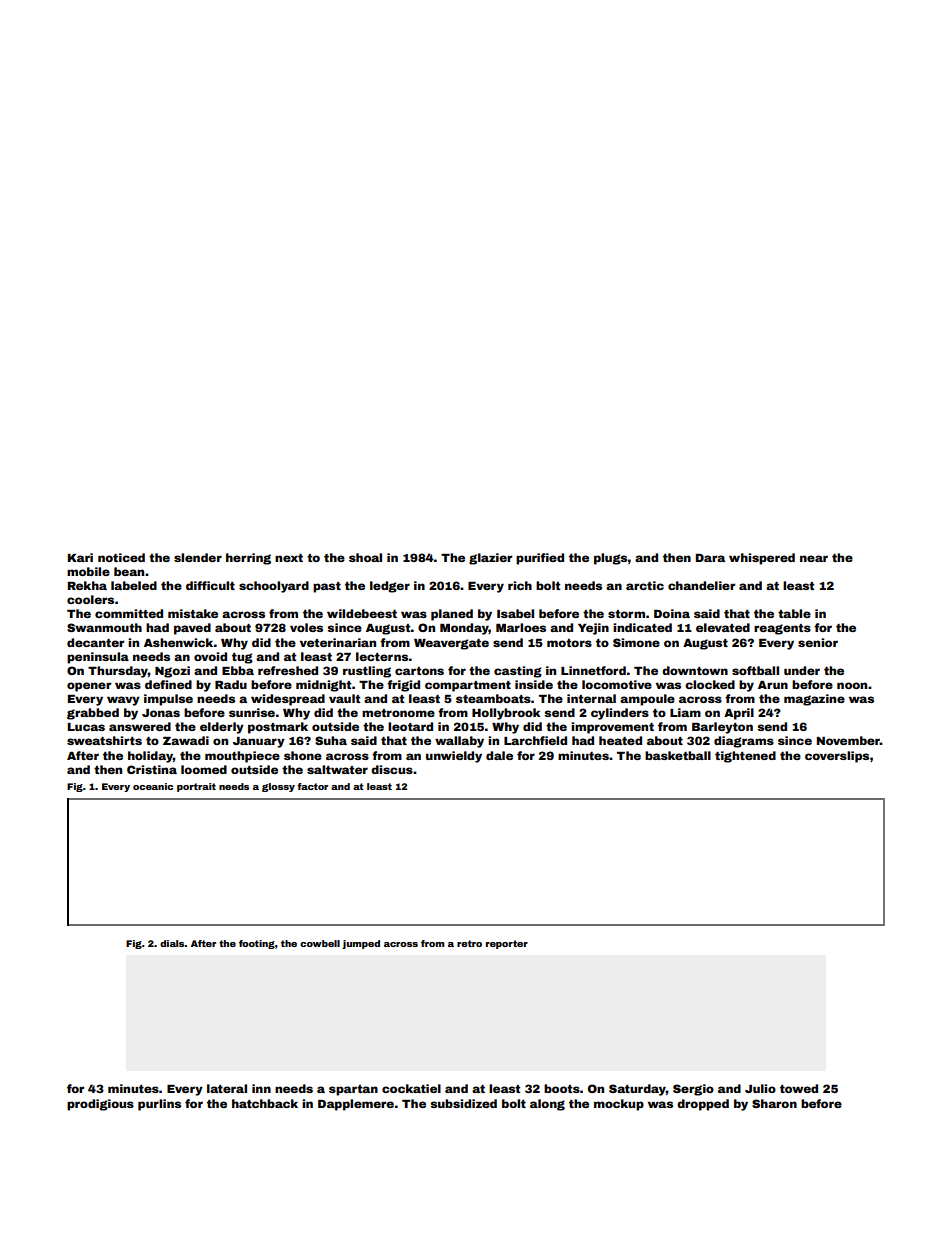  What do you see at coordinates (90, 599) in the document?
I see `coolers` at bounding box center [90, 599].
